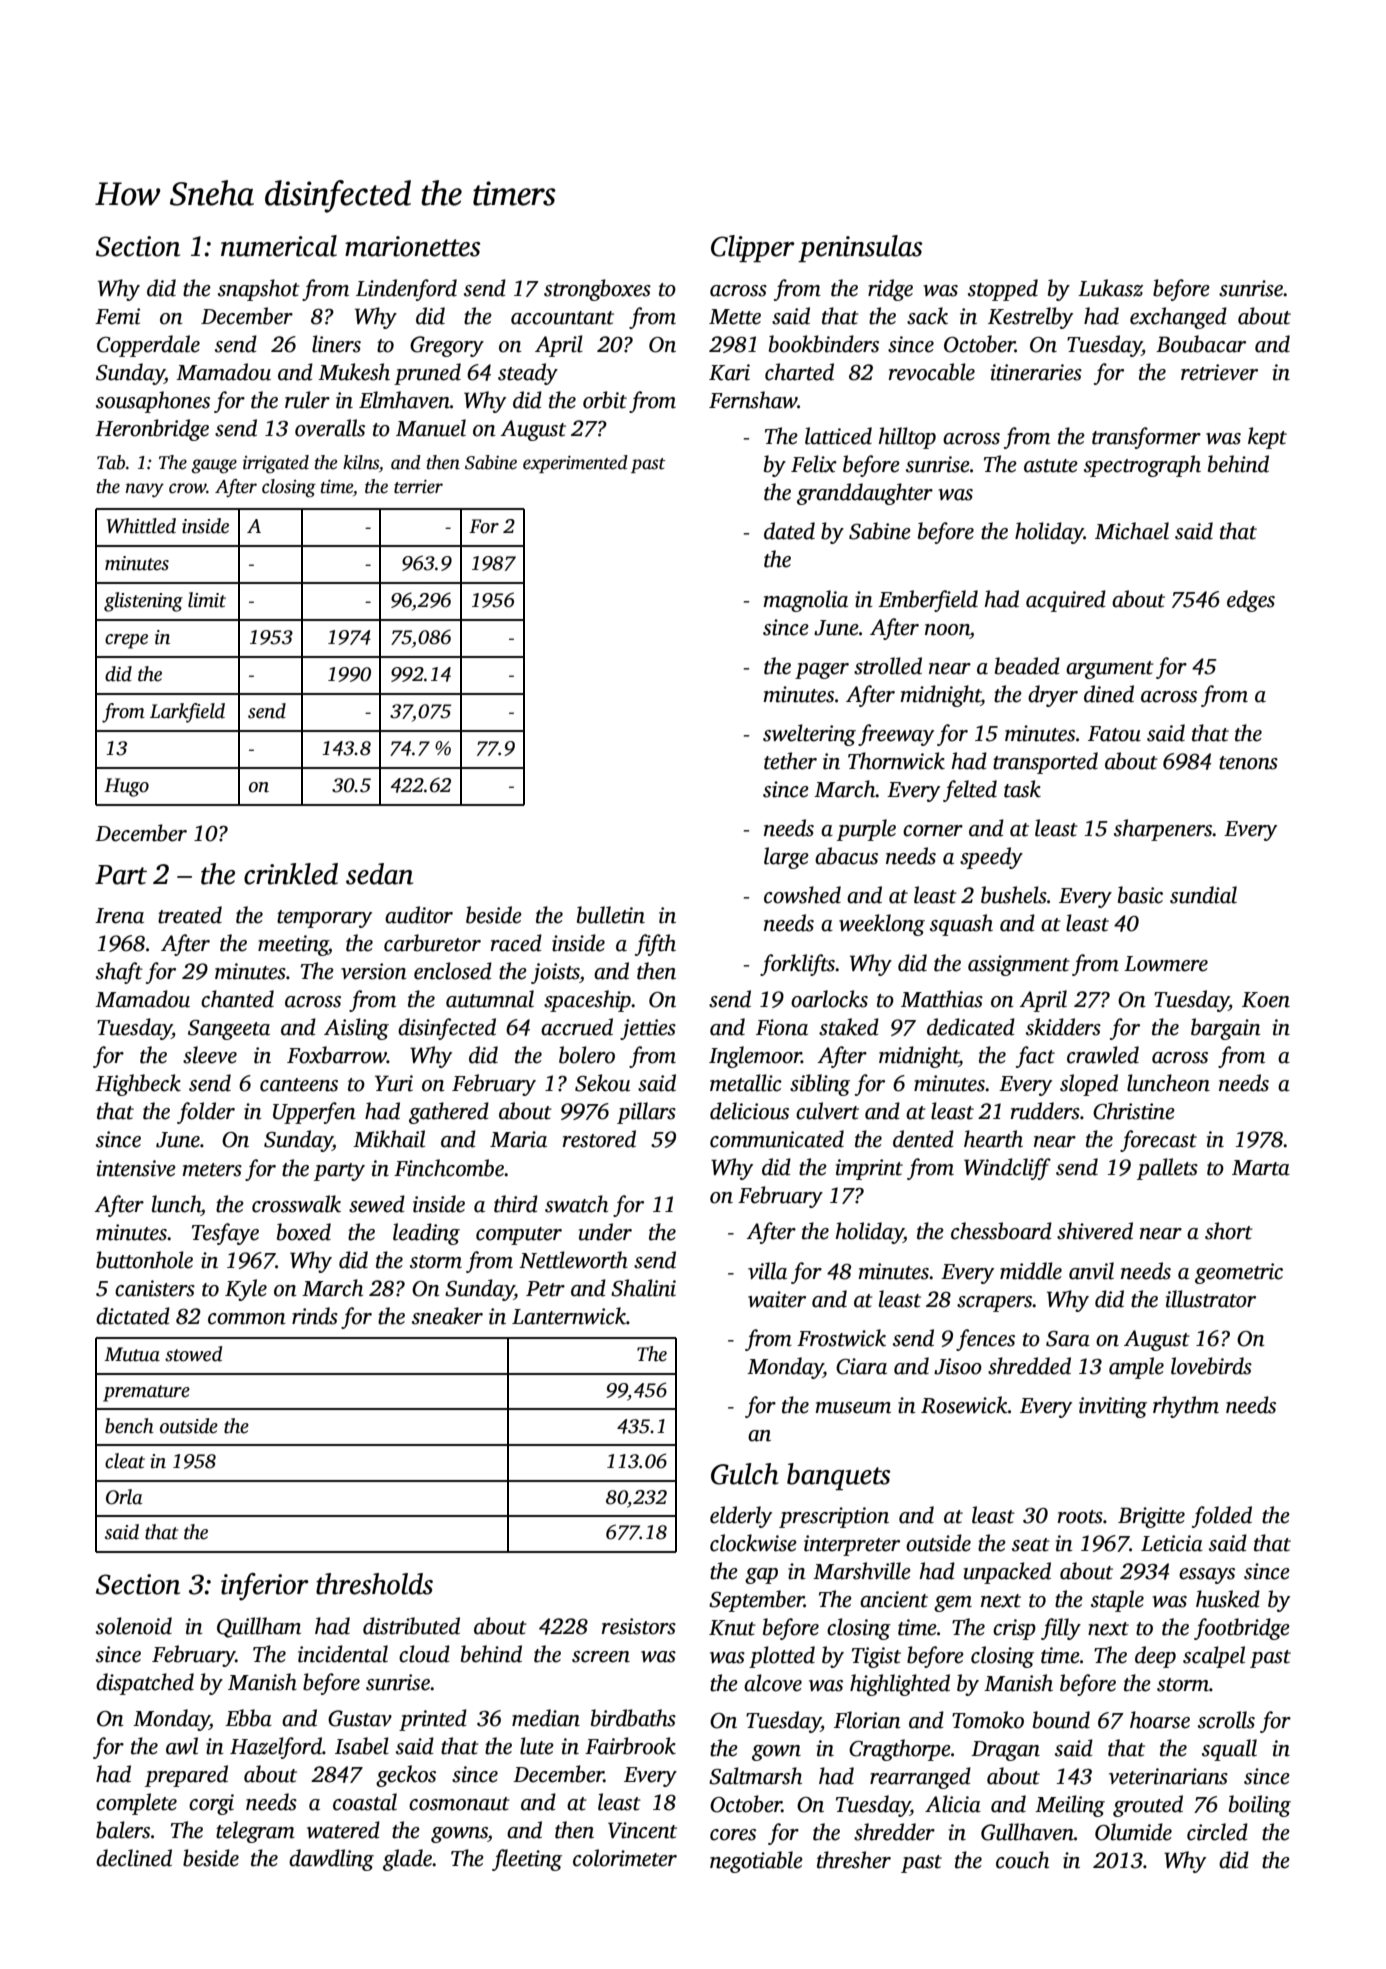 This screenshot has height=1969, width=1386. What do you see at coordinates (735, 317) in the screenshot?
I see `Mette` at bounding box center [735, 317].
